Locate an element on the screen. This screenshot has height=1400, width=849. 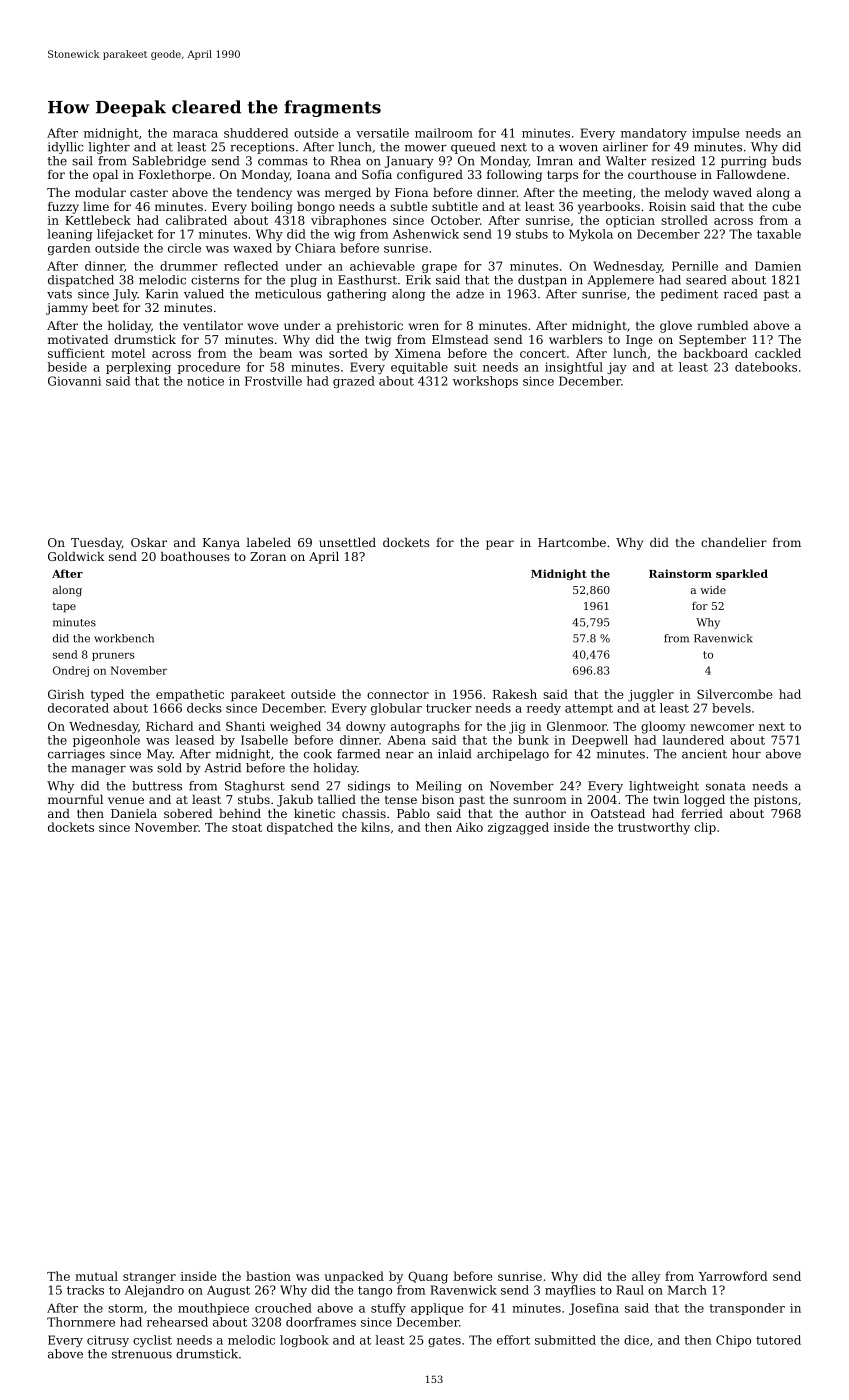
sobered is located at coordinates (188, 813).
